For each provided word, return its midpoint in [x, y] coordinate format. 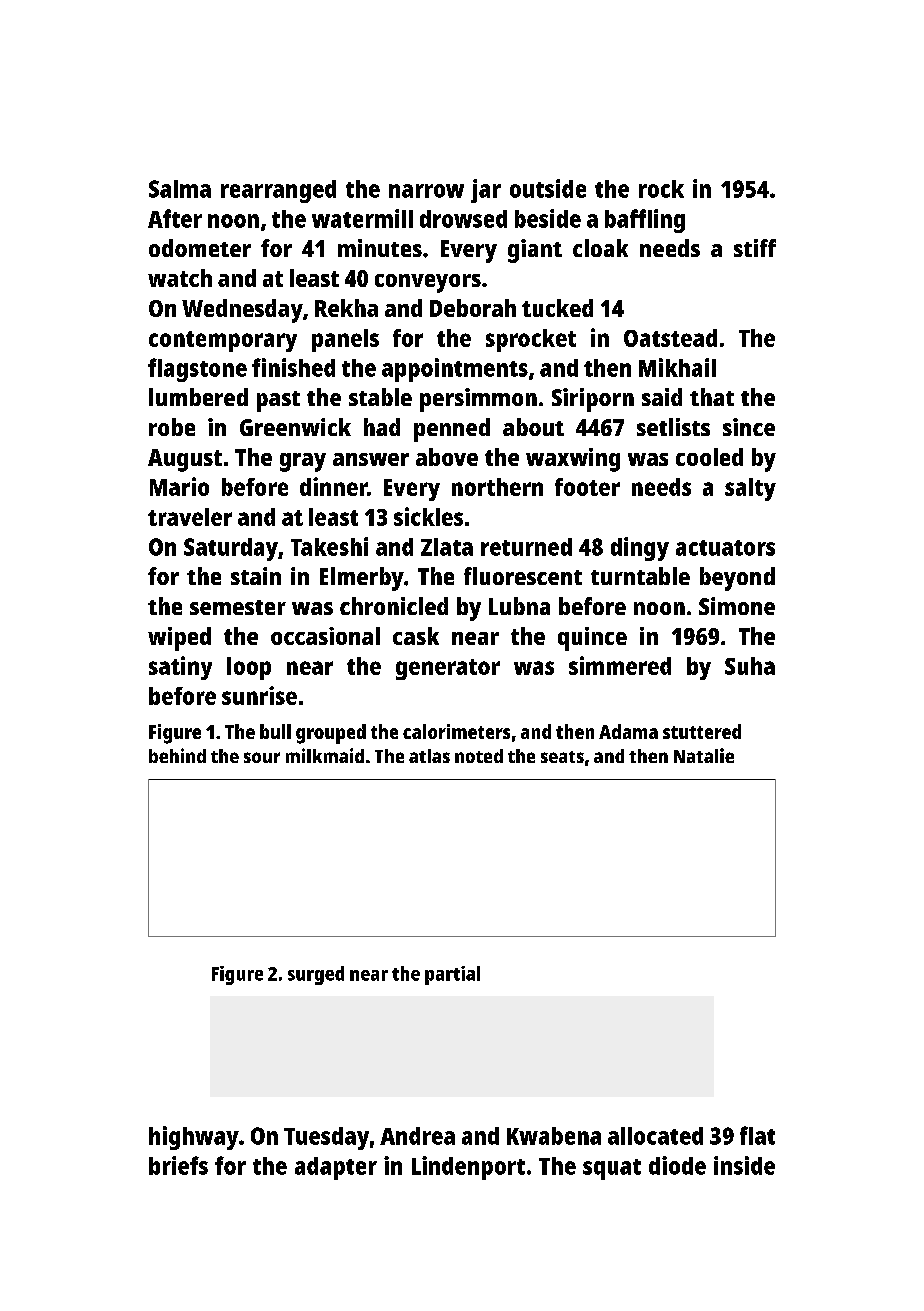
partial [452, 975]
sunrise [259, 695]
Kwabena [554, 1136]
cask [416, 636]
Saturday [231, 549]
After [175, 218]
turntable [640, 576]
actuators [725, 548]
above [447, 457]
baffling [645, 221]
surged [316, 975]
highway [194, 1138]
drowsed [463, 219]
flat [757, 1135]
